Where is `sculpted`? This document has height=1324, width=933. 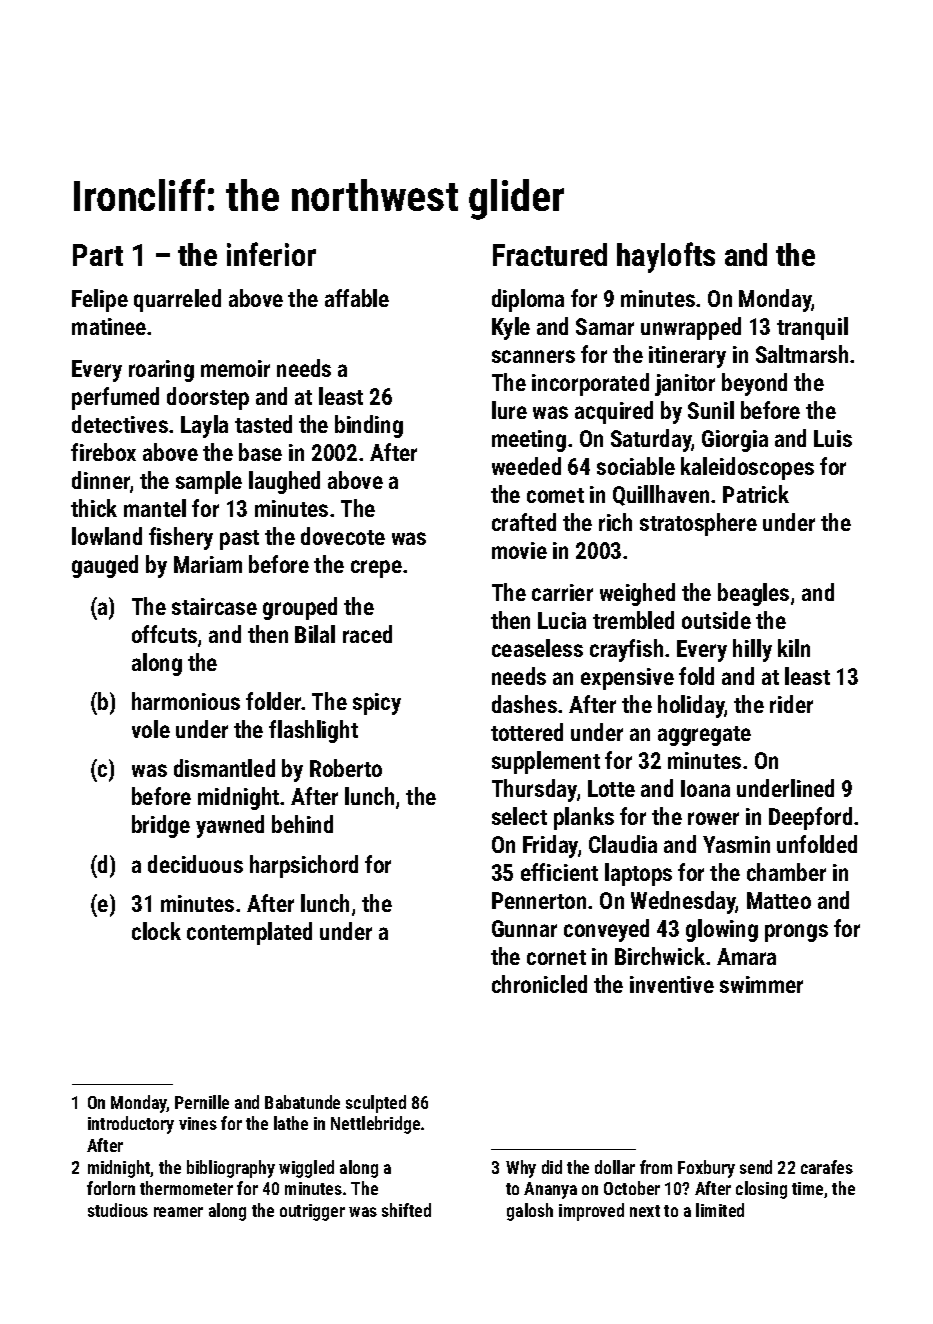 sculpted is located at coordinates (376, 1104).
